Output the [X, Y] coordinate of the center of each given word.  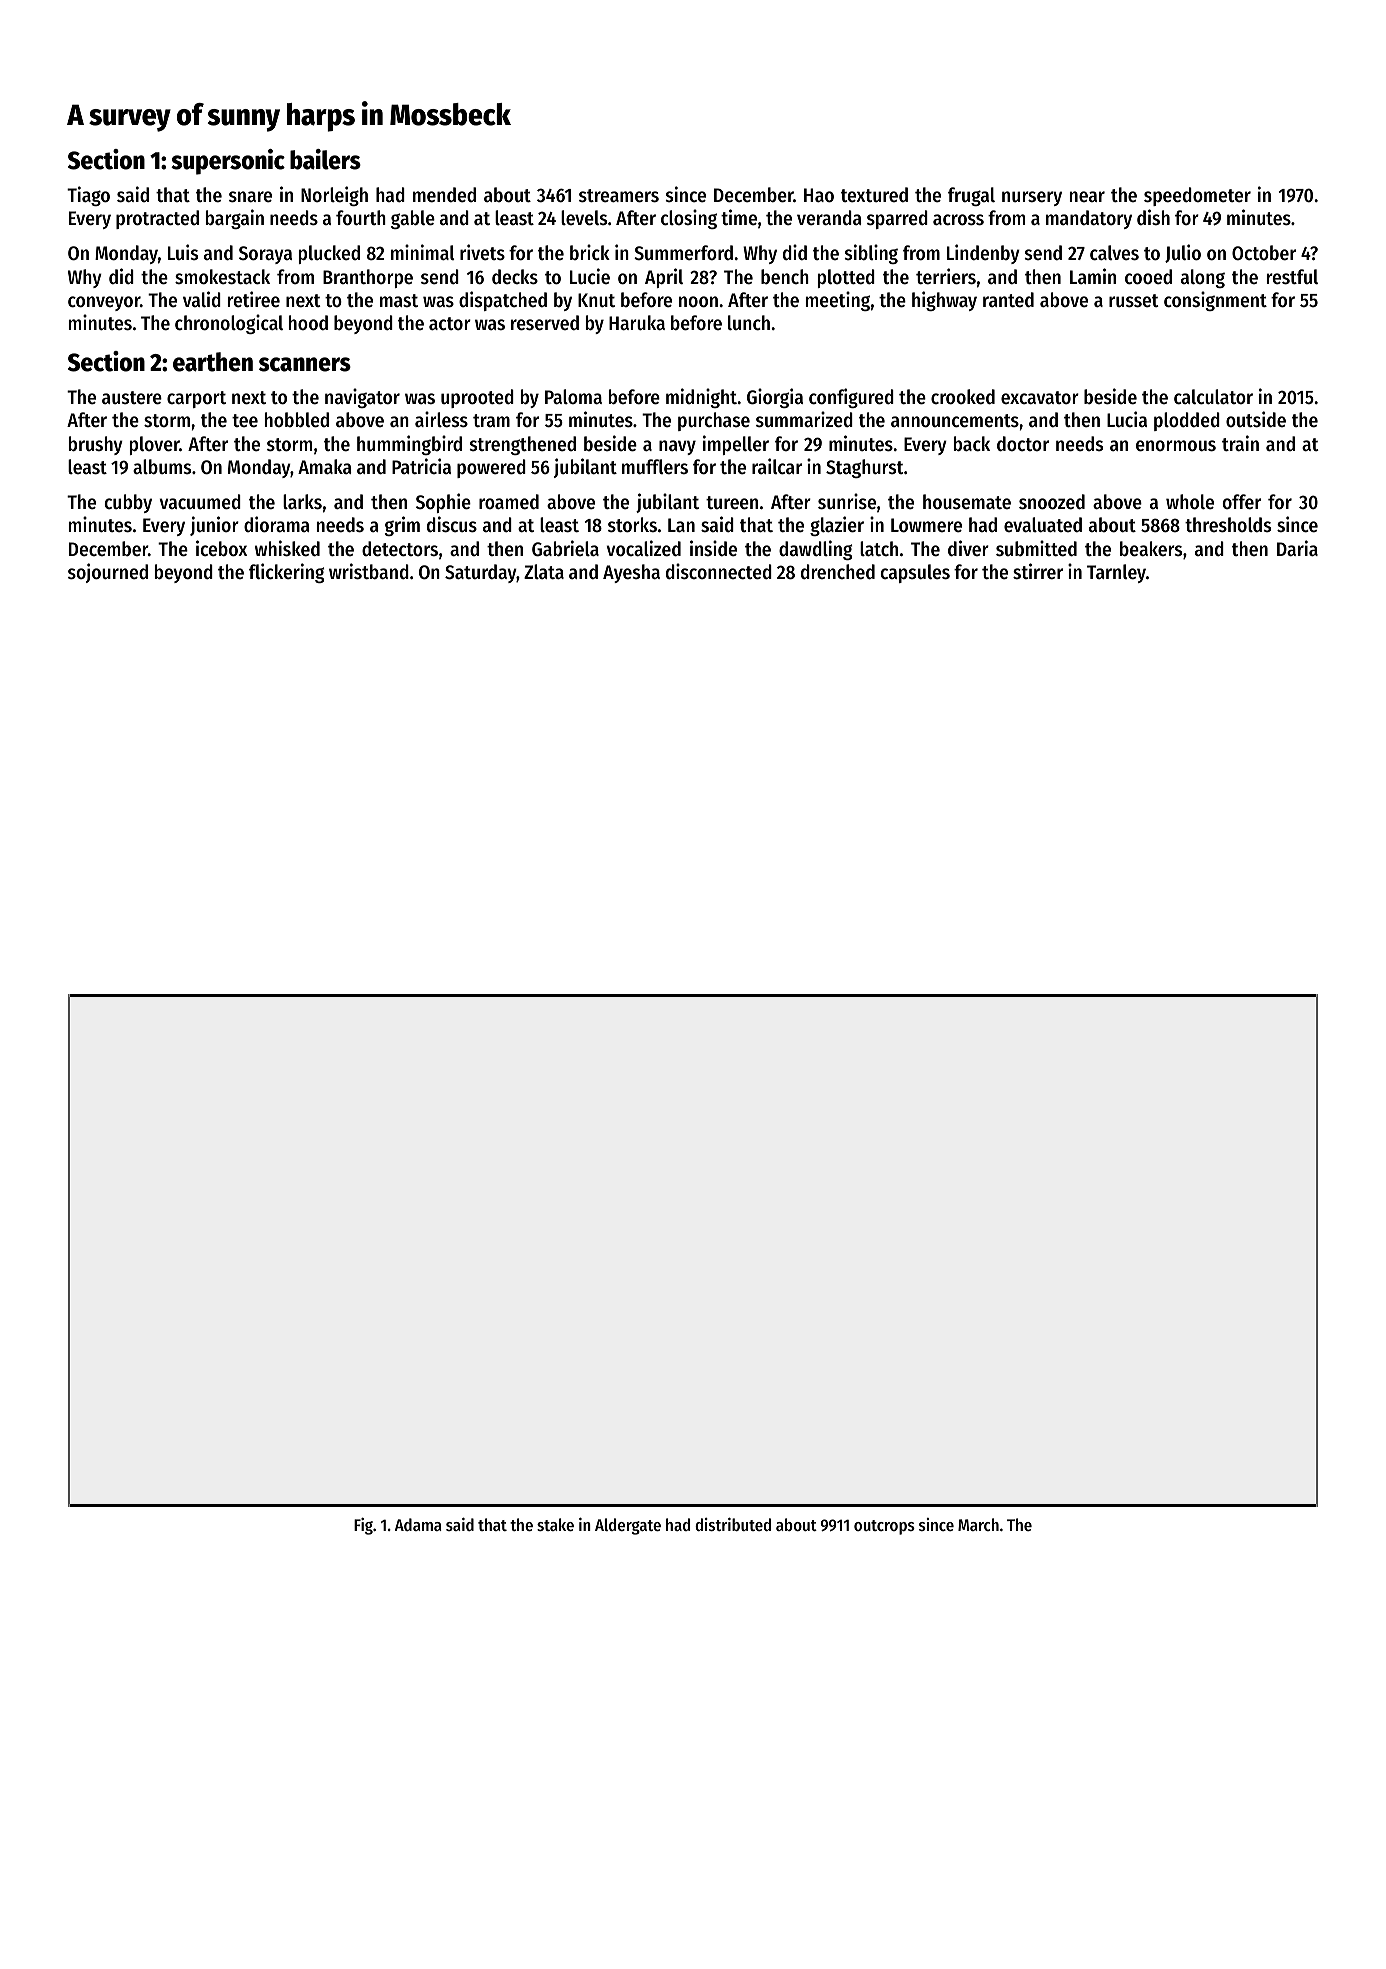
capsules [915, 573]
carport [196, 399]
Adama [418, 1524]
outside [1256, 419]
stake [555, 1524]
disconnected [719, 571]
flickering [286, 573]
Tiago [88, 196]
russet [1134, 301]
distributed [733, 1524]
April [664, 278]
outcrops [884, 1527]
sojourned [108, 573]
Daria [1297, 548]
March [978, 1524]
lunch [749, 323]
